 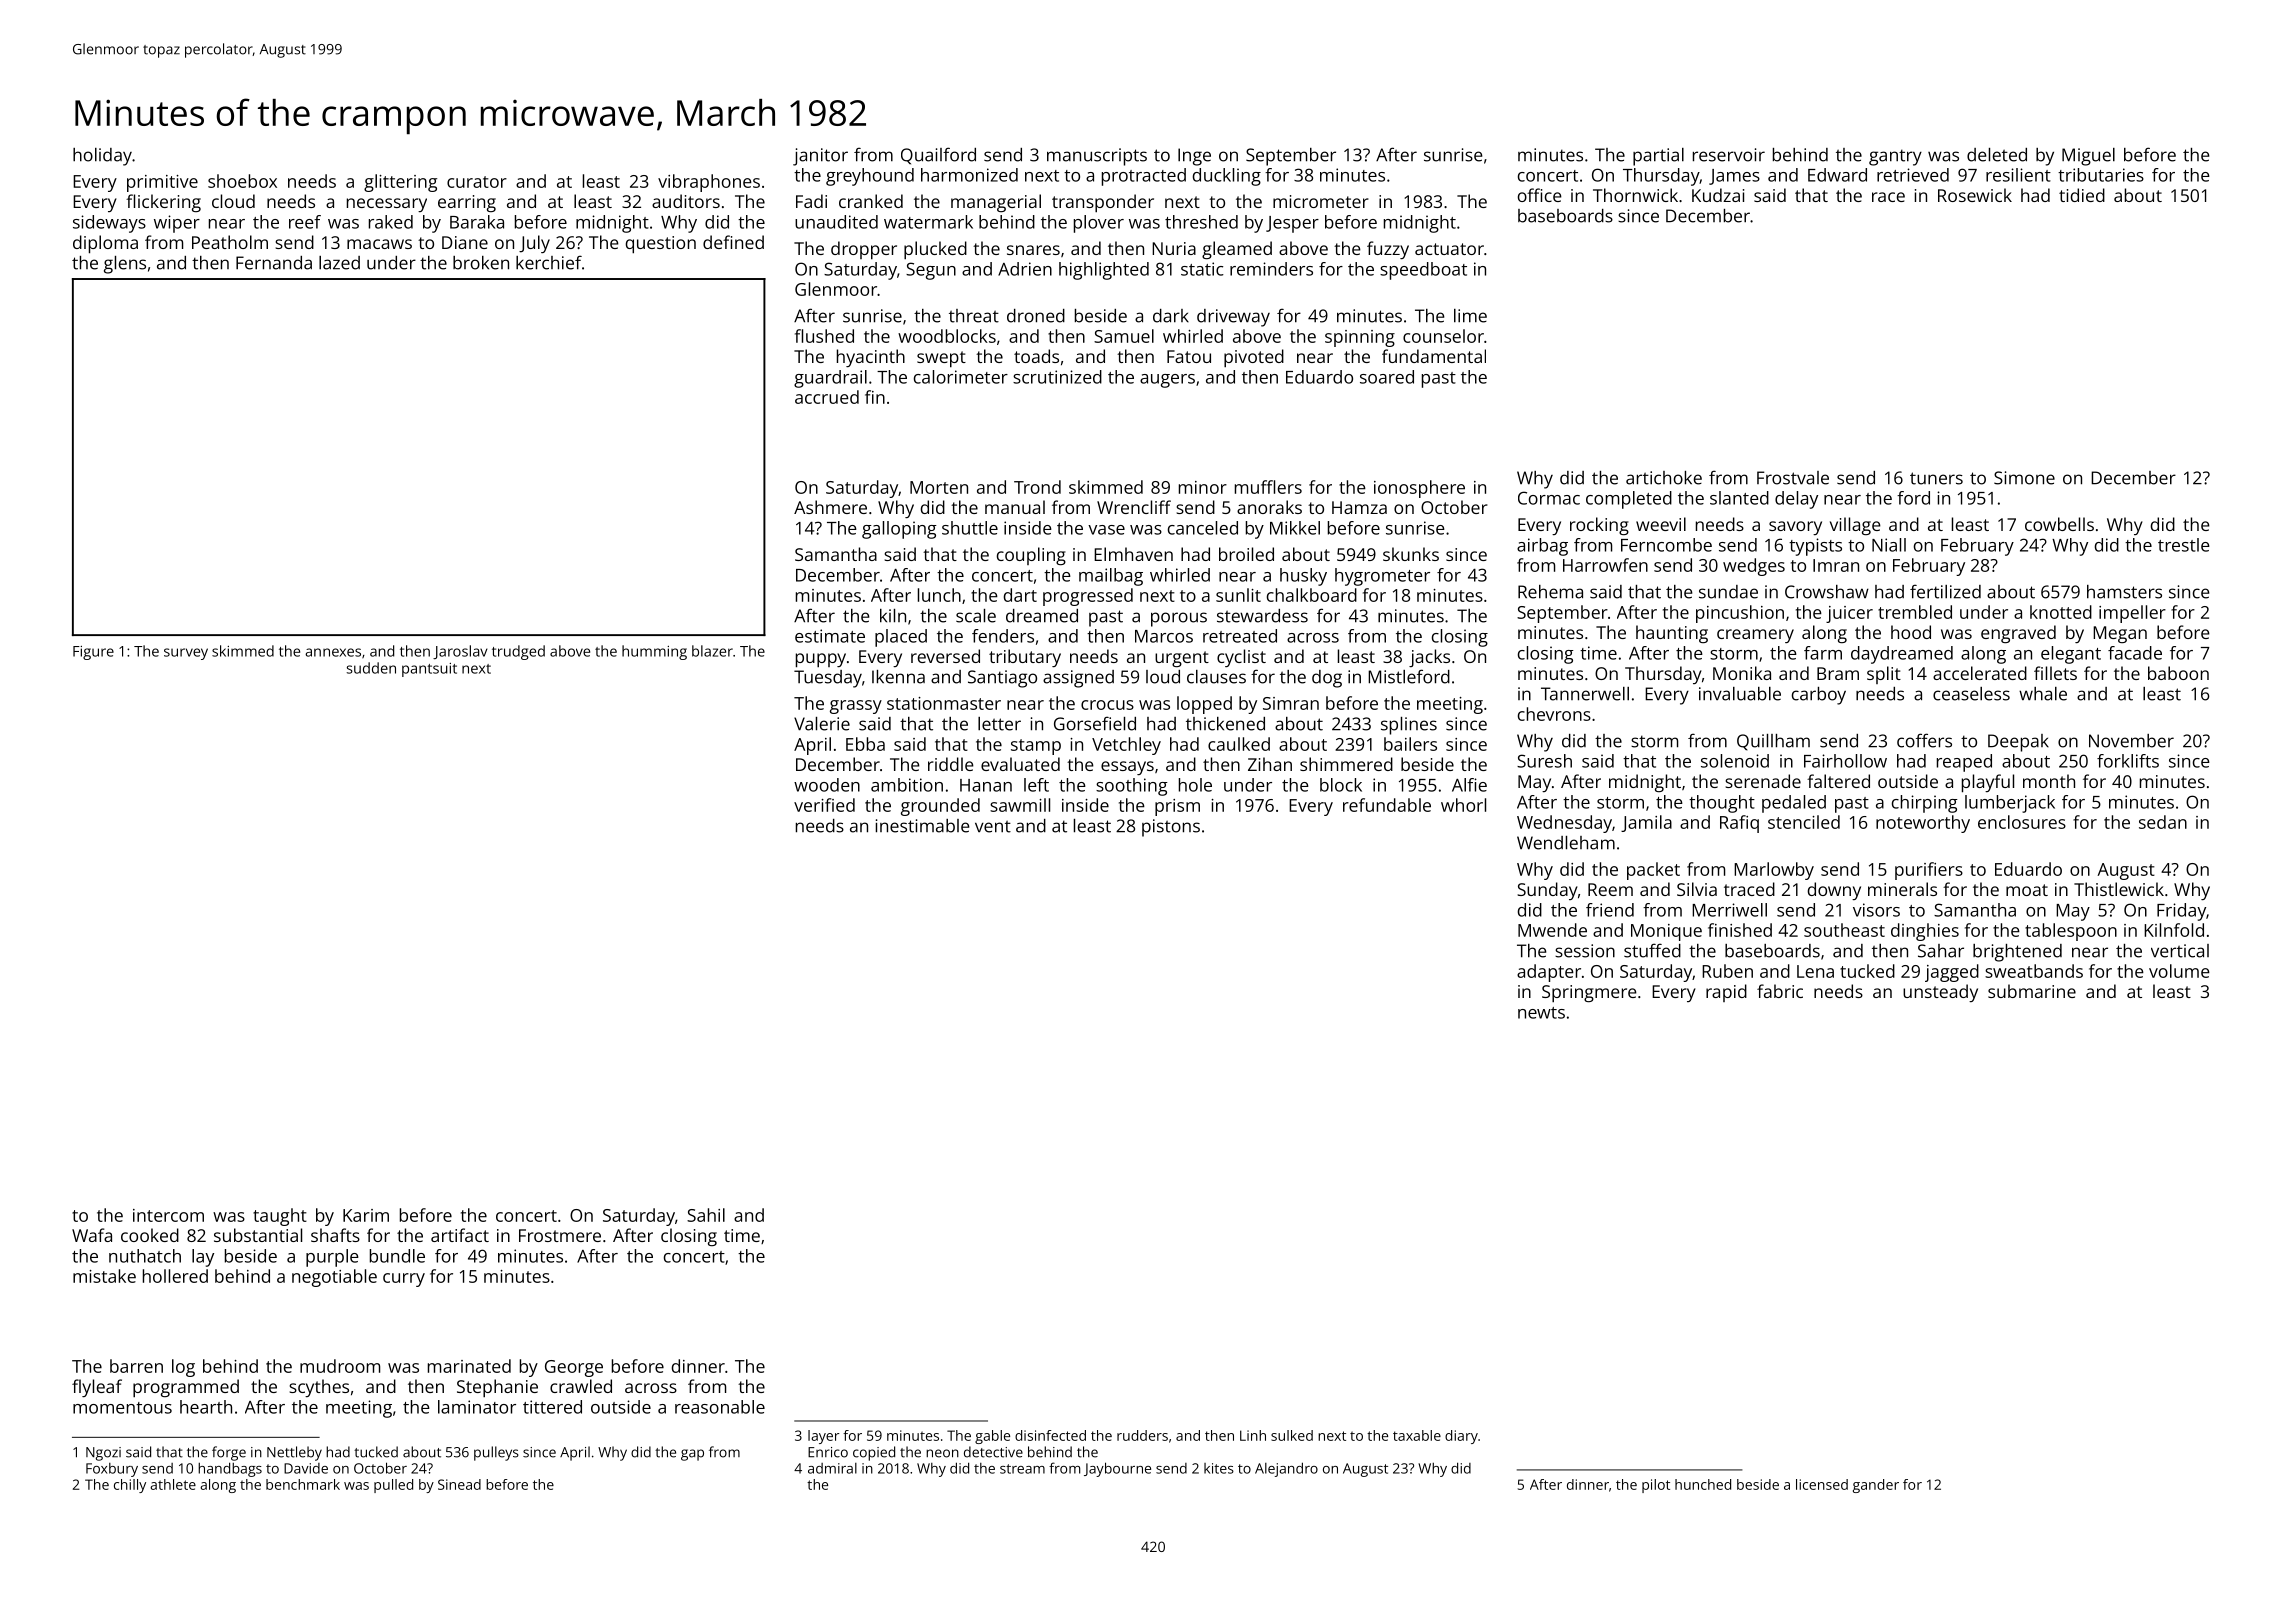 What do you see at coordinates (1286, 1469) in the image?
I see `Alejandro` at bounding box center [1286, 1469].
